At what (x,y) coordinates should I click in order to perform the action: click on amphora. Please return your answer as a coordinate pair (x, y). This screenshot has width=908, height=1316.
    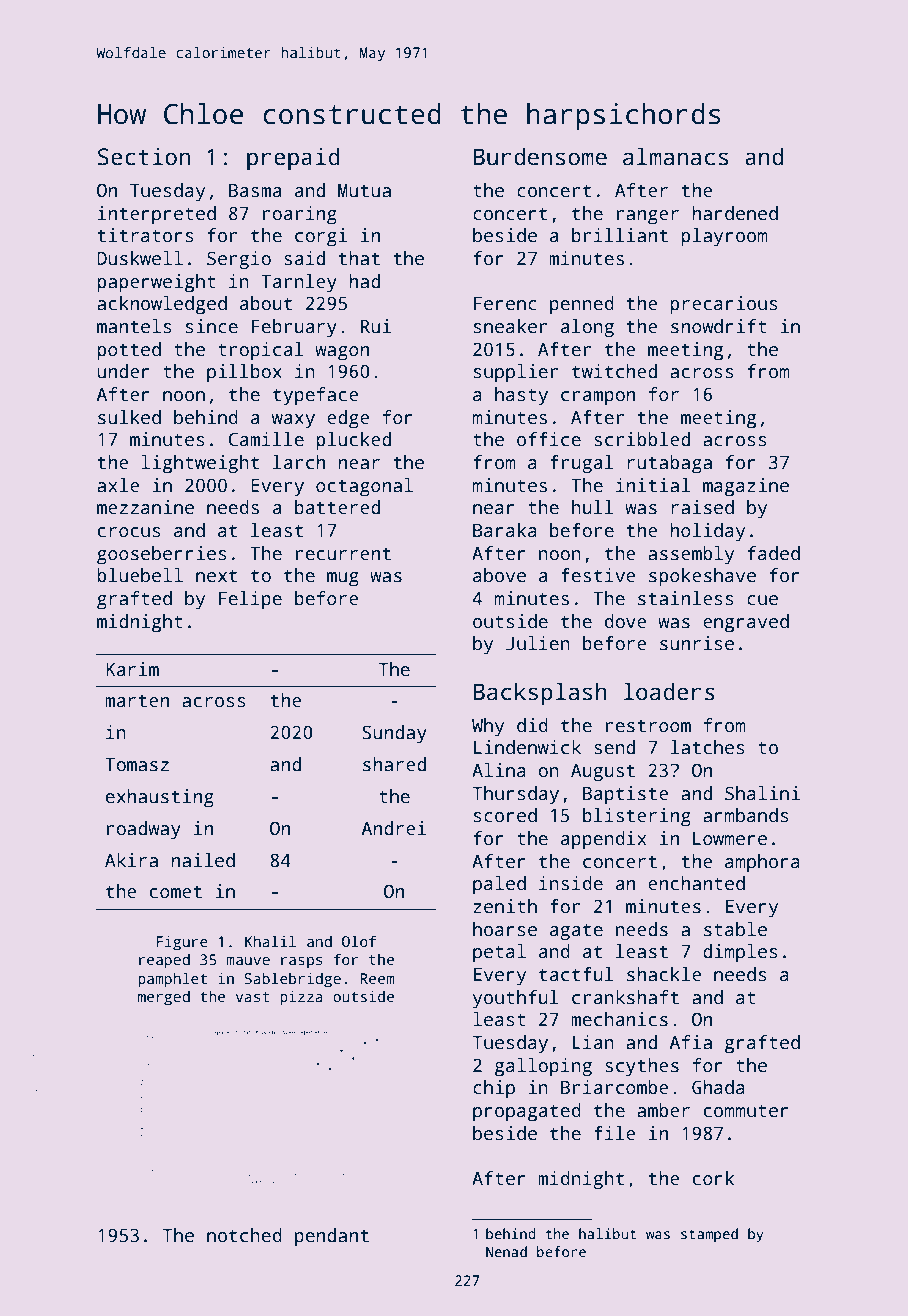
    Looking at the image, I should click on (762, 863).
